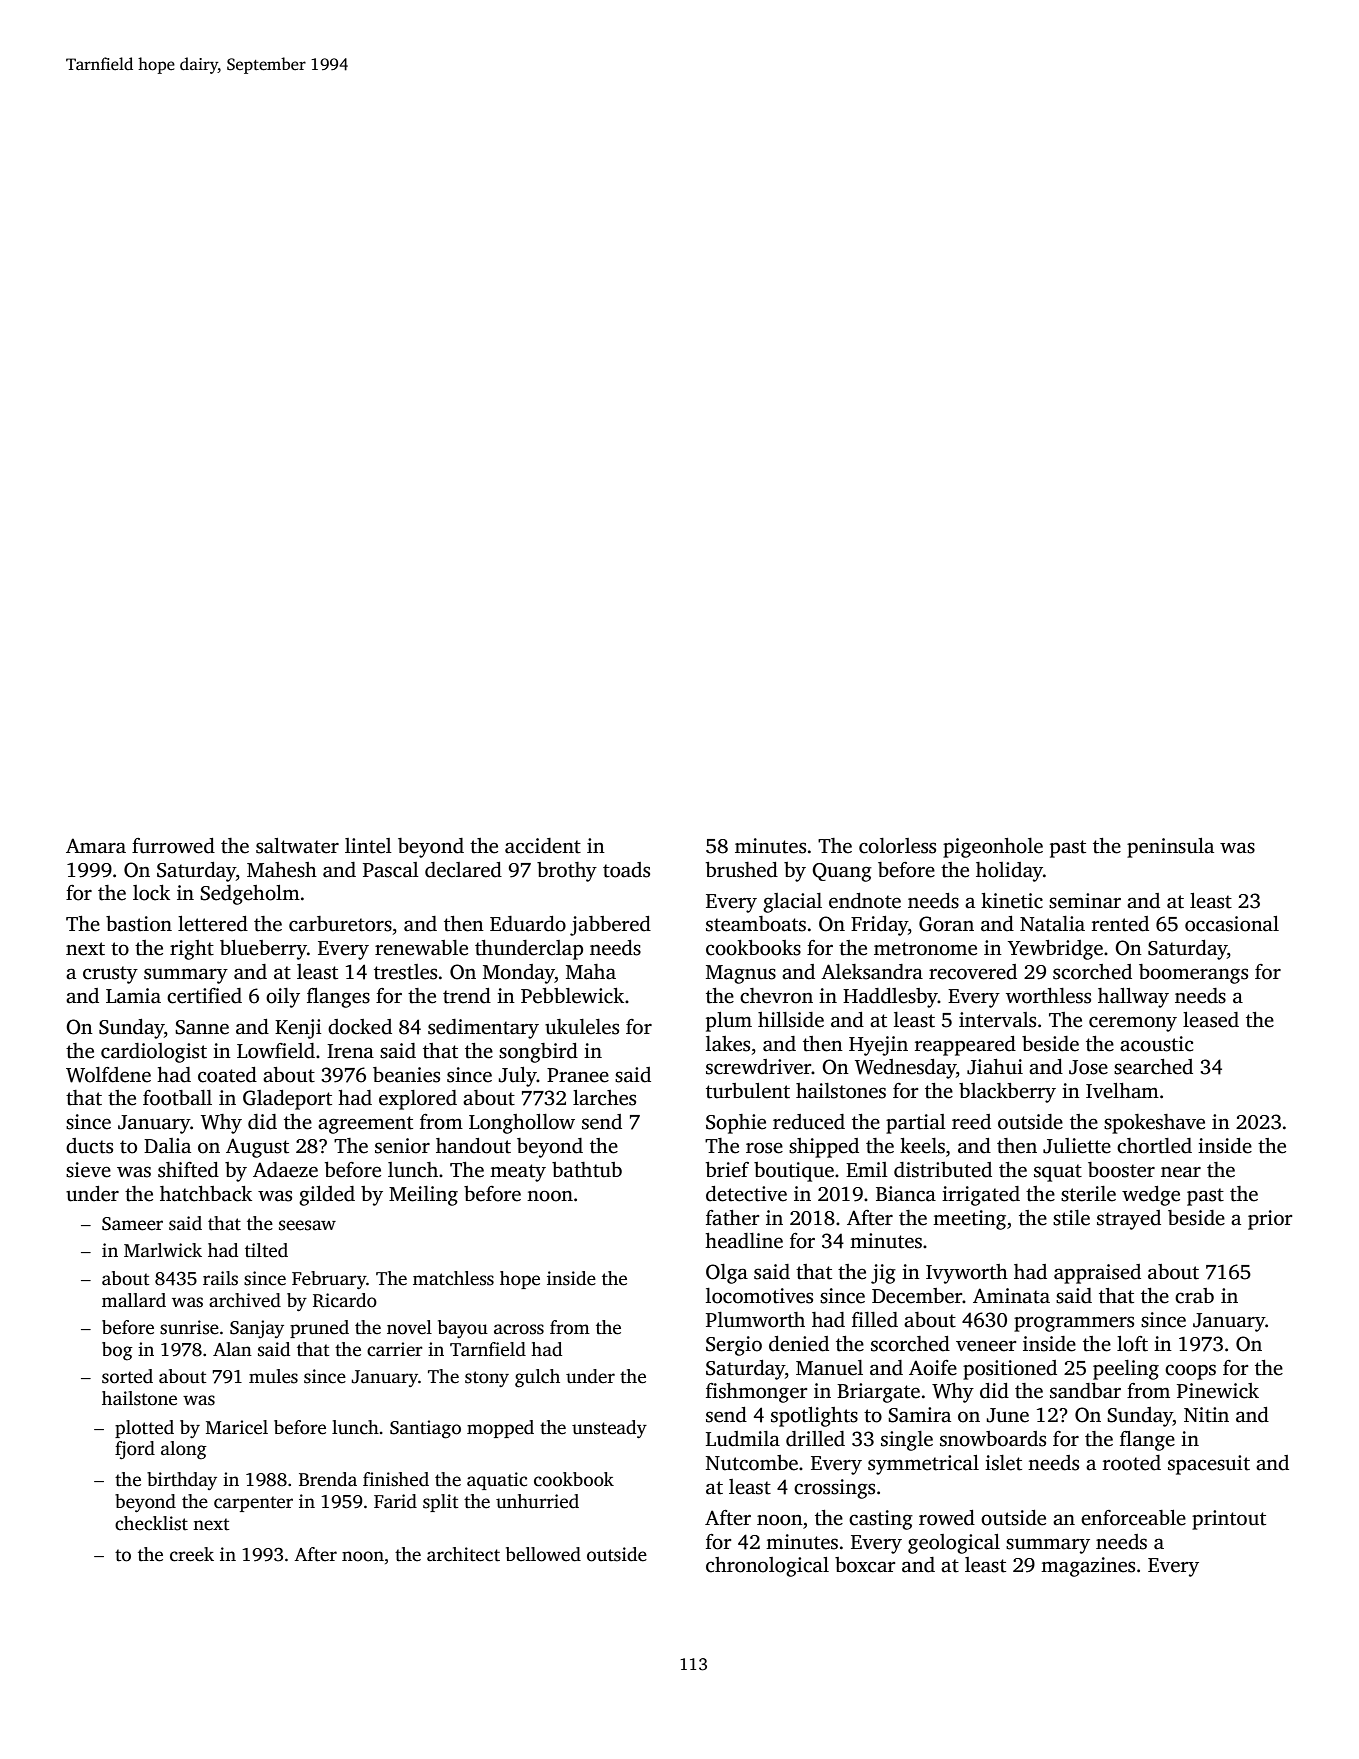 The image size is (1359, 1759). What do you see at coordinates (89, 1146) in the screenshot?
I see `ducts` at bounding box center [89, 1146].
